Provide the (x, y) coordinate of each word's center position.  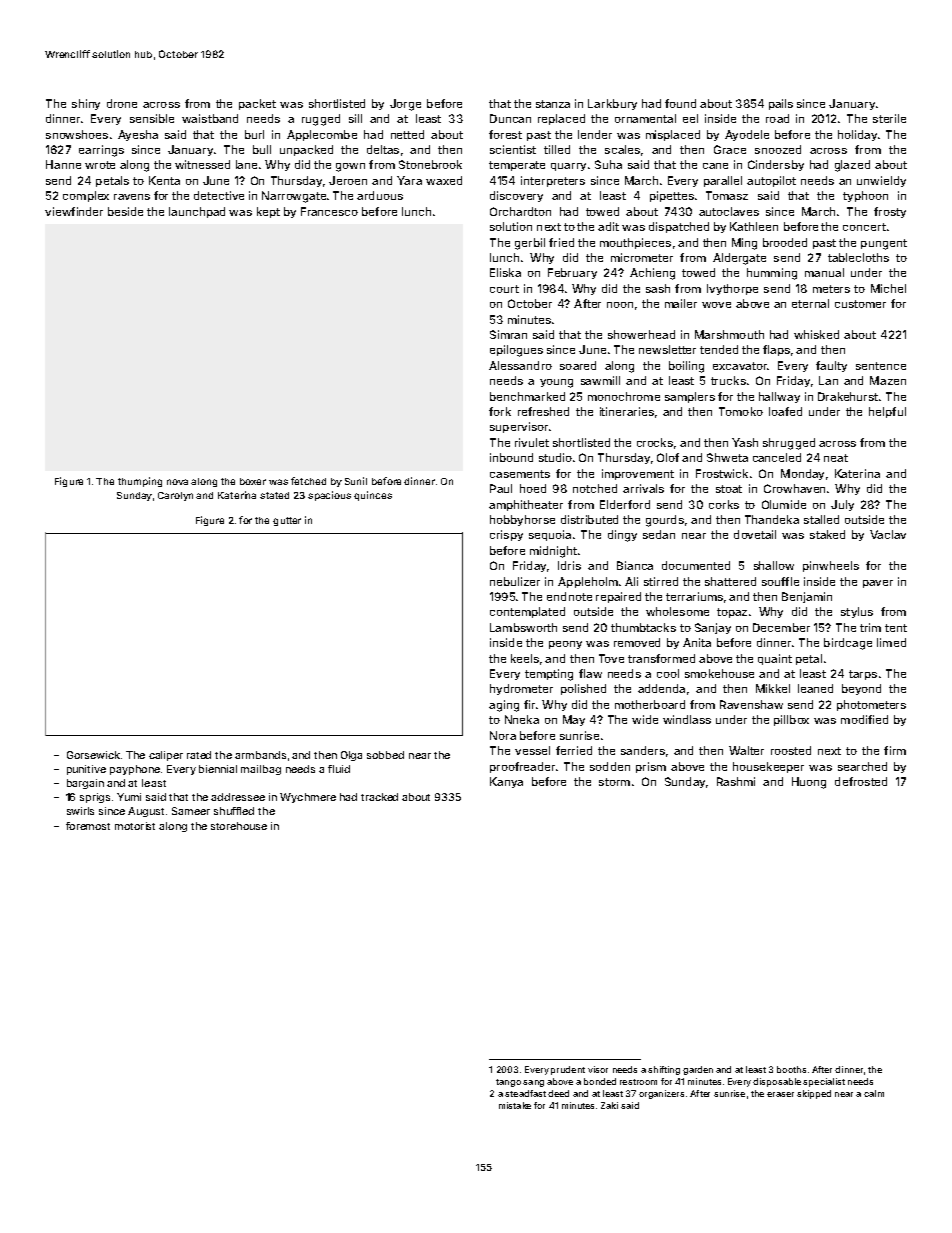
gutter (287, 521)
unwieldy (881, 181)
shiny (86, 104)
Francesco (329, 211)
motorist (135, 826)
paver (878, 584)
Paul (501, 488)
